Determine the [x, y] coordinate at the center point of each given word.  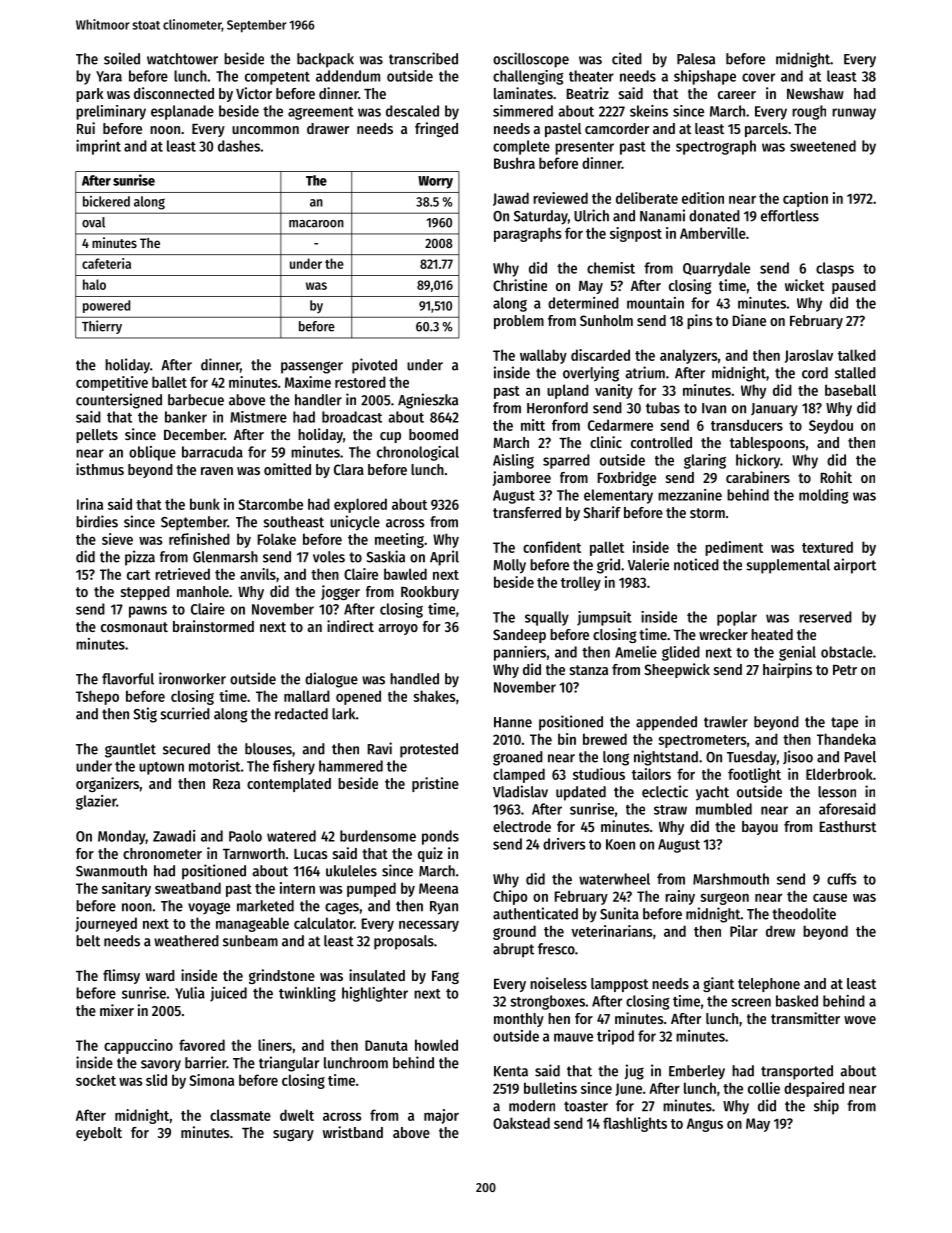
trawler [726, 722]
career [737, 95]
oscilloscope [531, 60]
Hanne [513, 722]
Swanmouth [111, 871]
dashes [239, 146]
